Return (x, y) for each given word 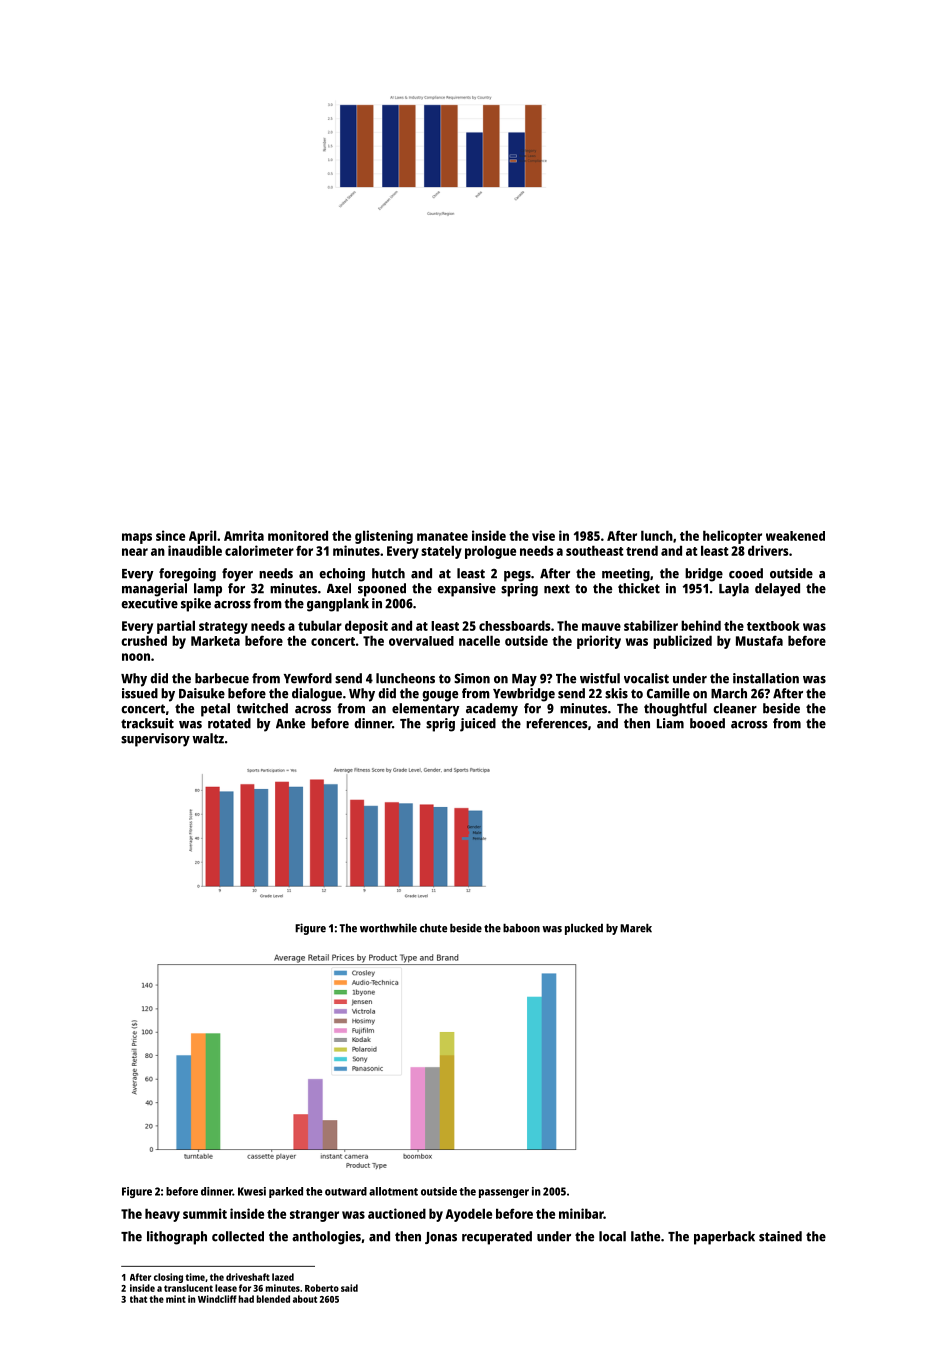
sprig (440, 725)
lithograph (177, 1238)
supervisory (155, 740)
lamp (208, 590)
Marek (636, 928)
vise (543, 535)
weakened (795, 536)
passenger (504, 1193)
